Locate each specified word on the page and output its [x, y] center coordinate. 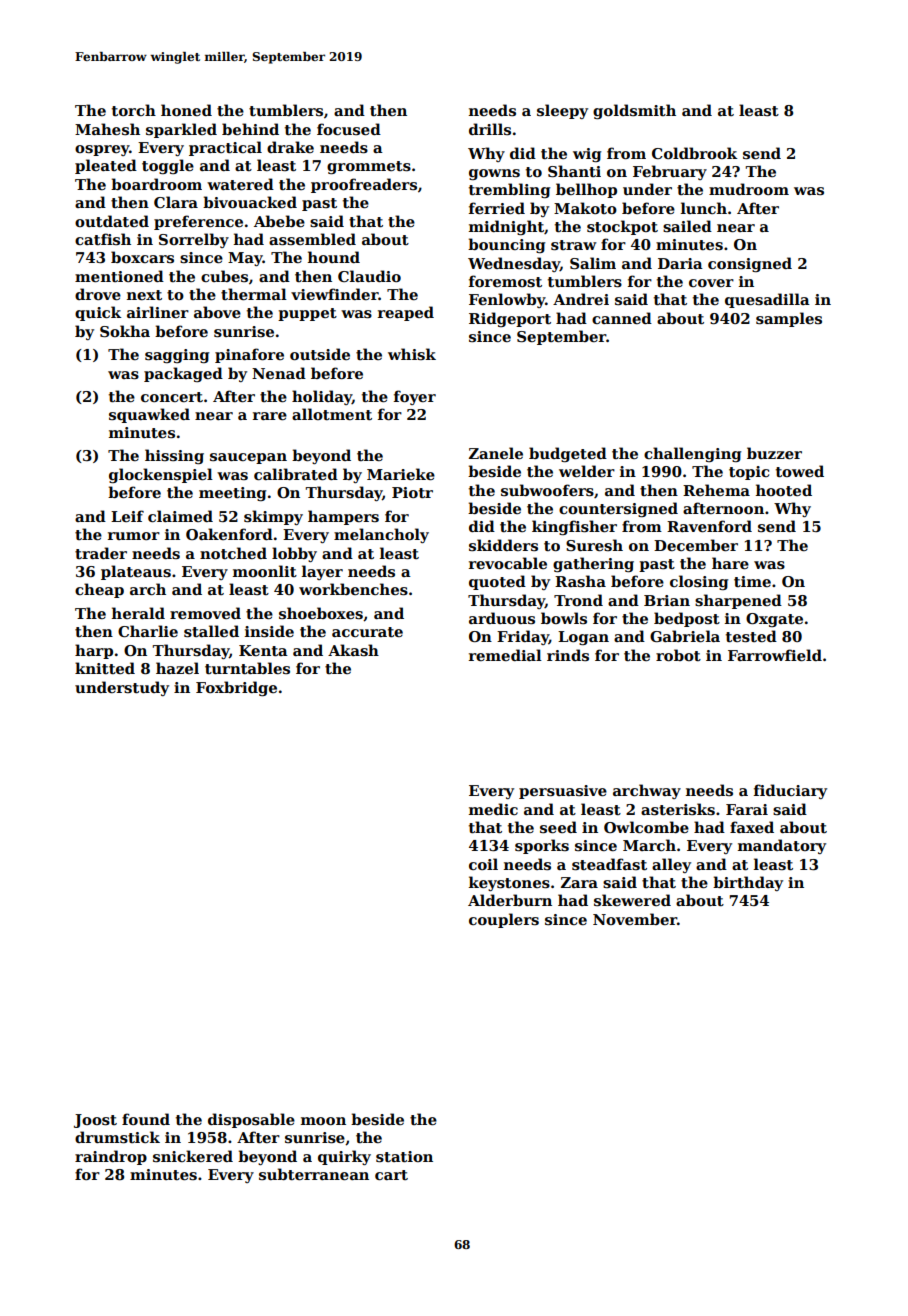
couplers [504, 920]
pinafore [249, 355]
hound [334, 257]
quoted [497, 582]
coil [483, 864]
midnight [506, 227]
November [635, 919]
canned [622, 318]
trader [101, 553]
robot [678, 655]
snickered [193, 1156]
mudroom [749, 189]
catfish [103, 239]
